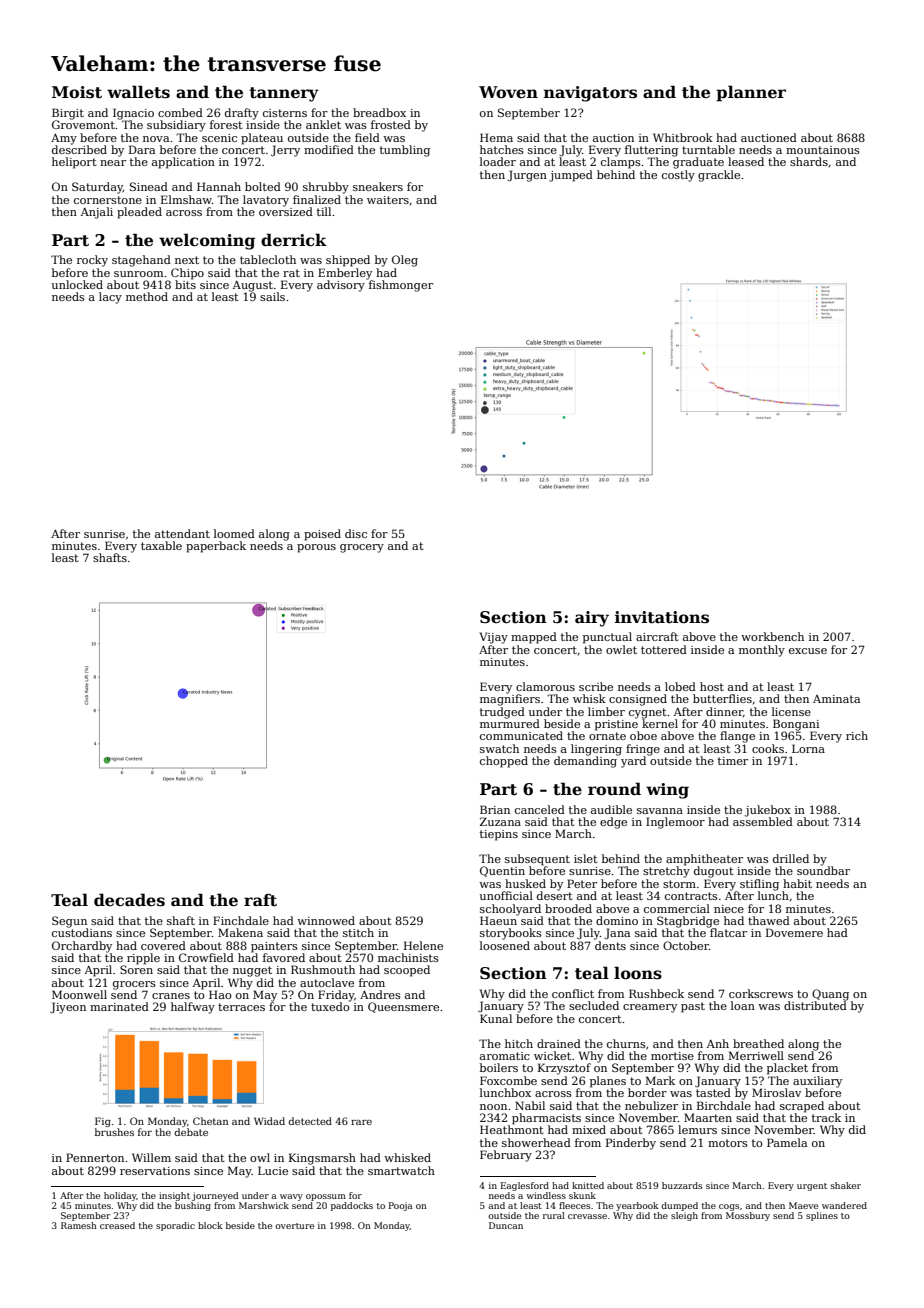  What do you see at coordinates (846, 1185) in the document?
I see `shaker` at bounding box center [846, 1185].
